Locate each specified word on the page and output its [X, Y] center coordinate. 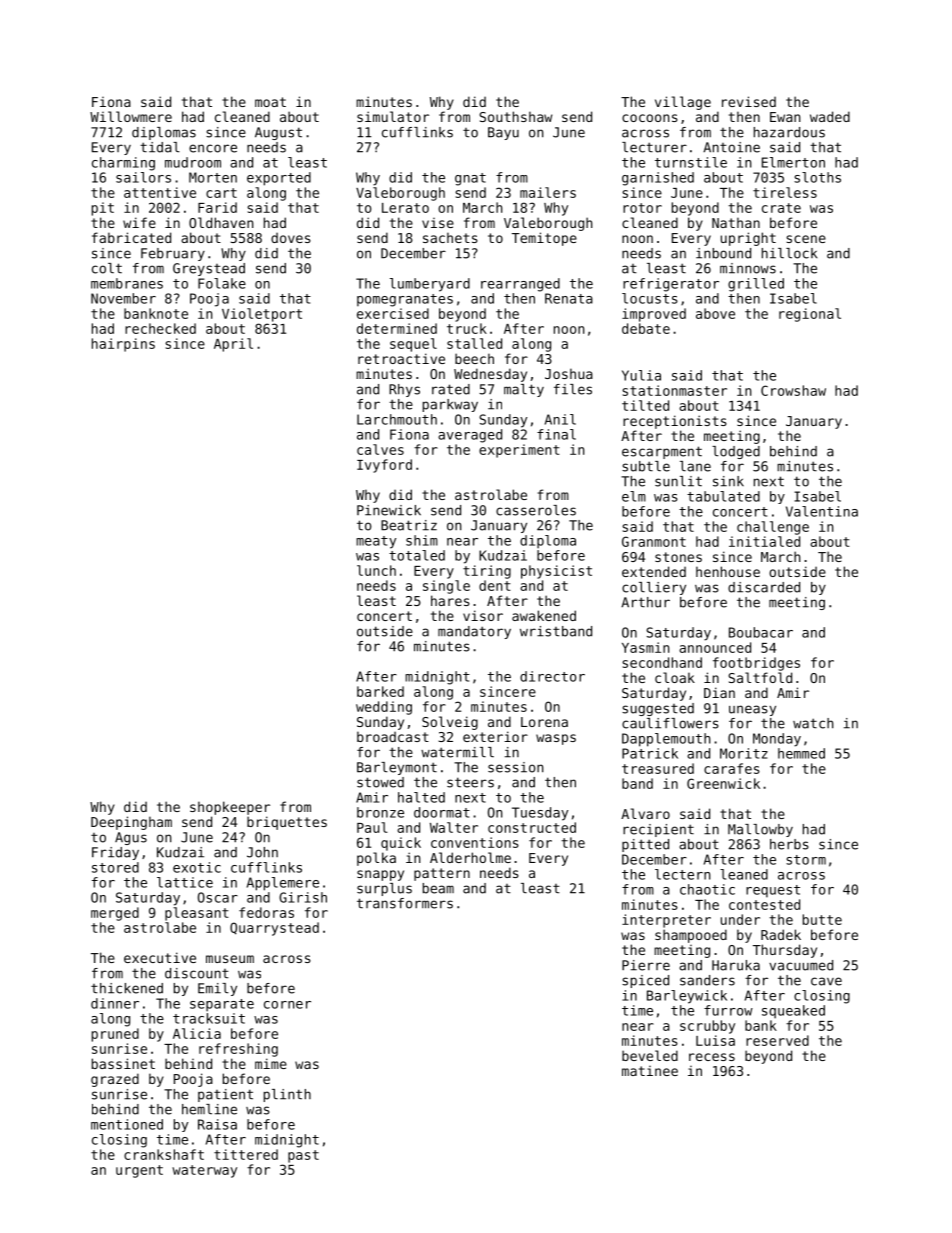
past [303, 1156]
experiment [519, 451]
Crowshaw [793, 390]
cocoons [650, 118]
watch [813, 723]
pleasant [197, 914]
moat [270, 102]
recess [712, 1057]
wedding [384, 708]
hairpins [123, 345]
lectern [682, 874]
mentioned [127, 1124]
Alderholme [470, 857]
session [515, 767]
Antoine [731, 147]
